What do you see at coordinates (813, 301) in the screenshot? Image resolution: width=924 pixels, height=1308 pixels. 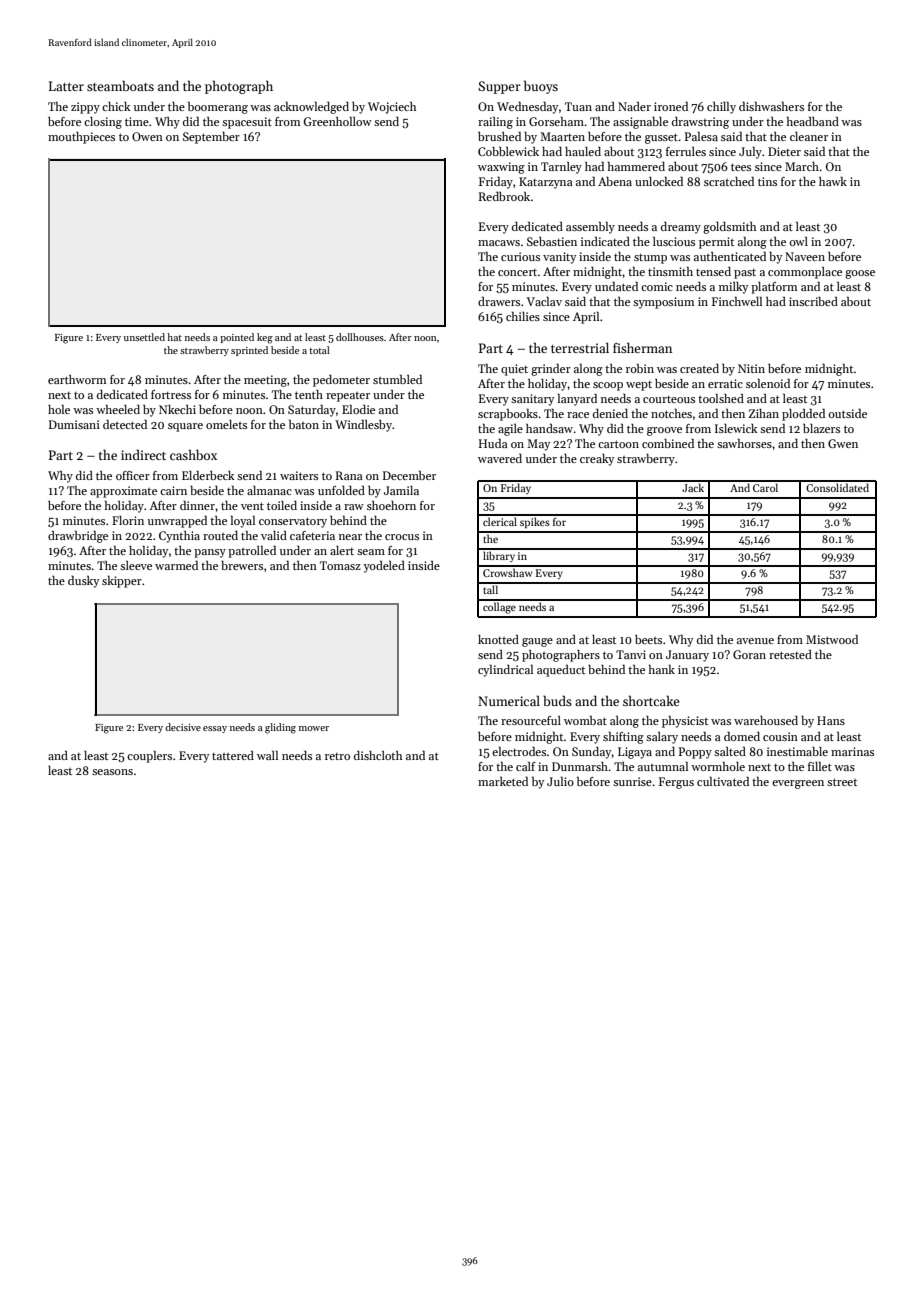 I see `inscribed` at bounding box center [813, 301].
